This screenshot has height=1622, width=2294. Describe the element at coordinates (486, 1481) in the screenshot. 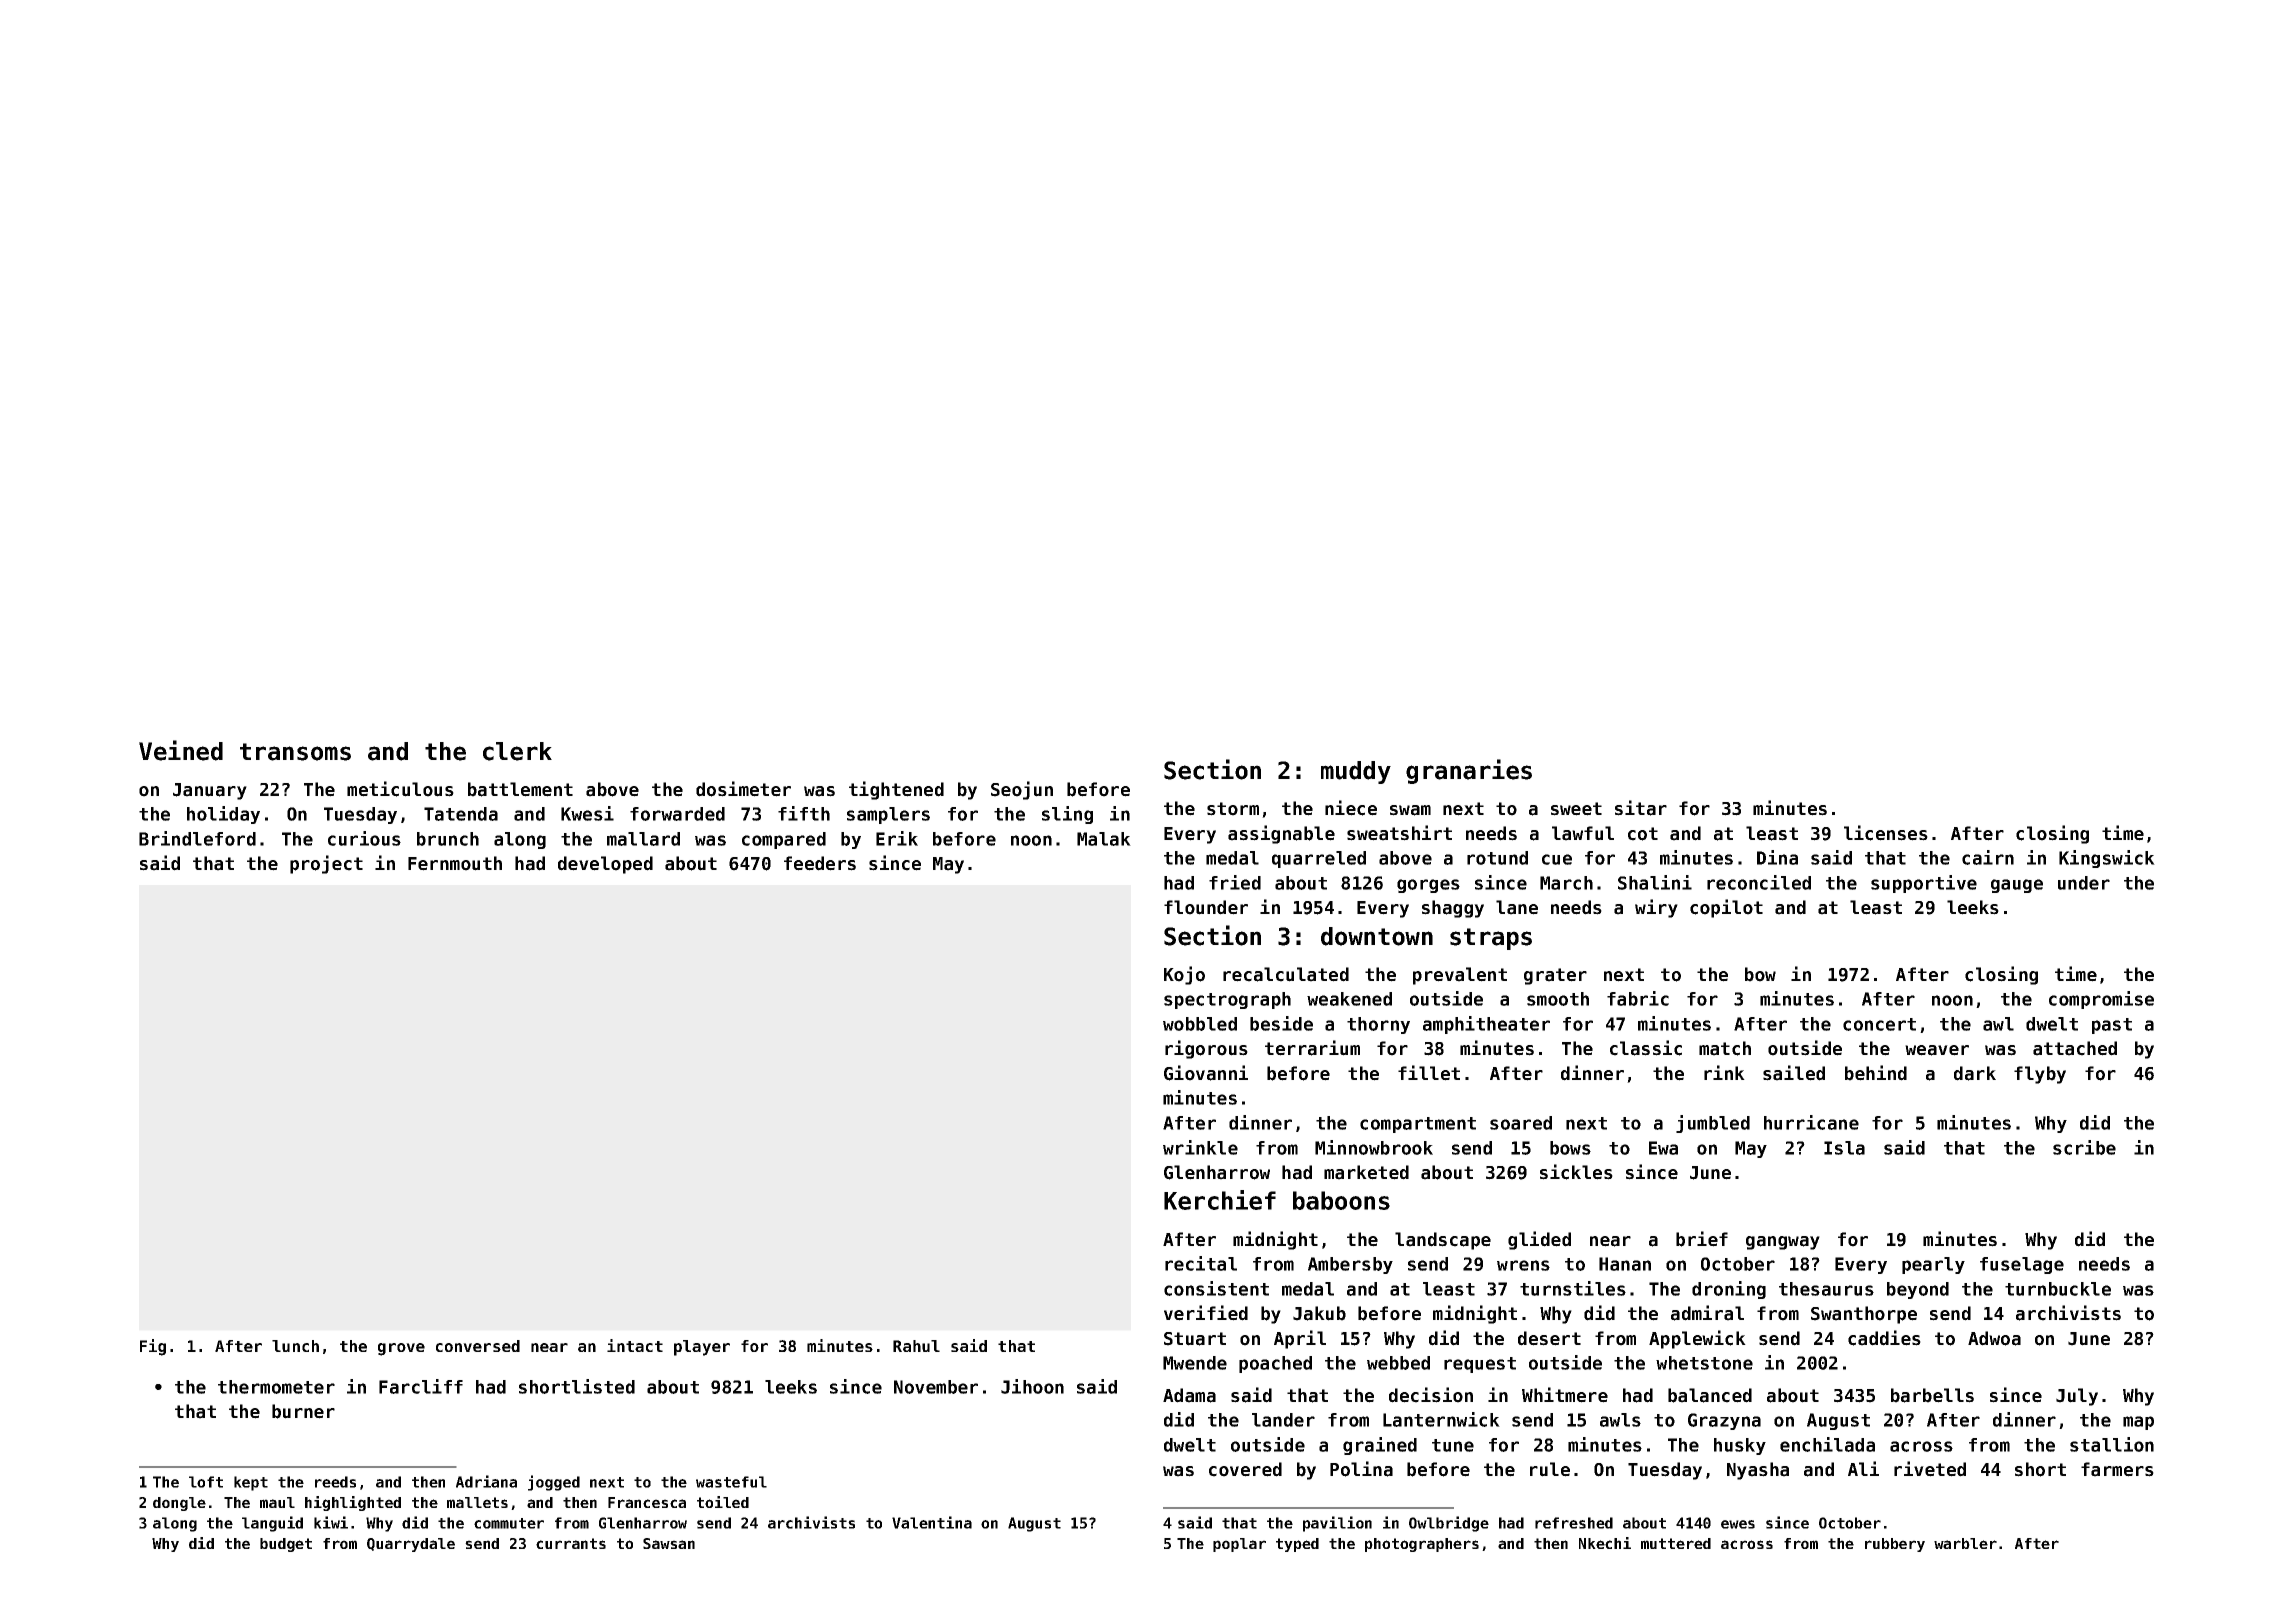

I see `Adriana` at that location.
